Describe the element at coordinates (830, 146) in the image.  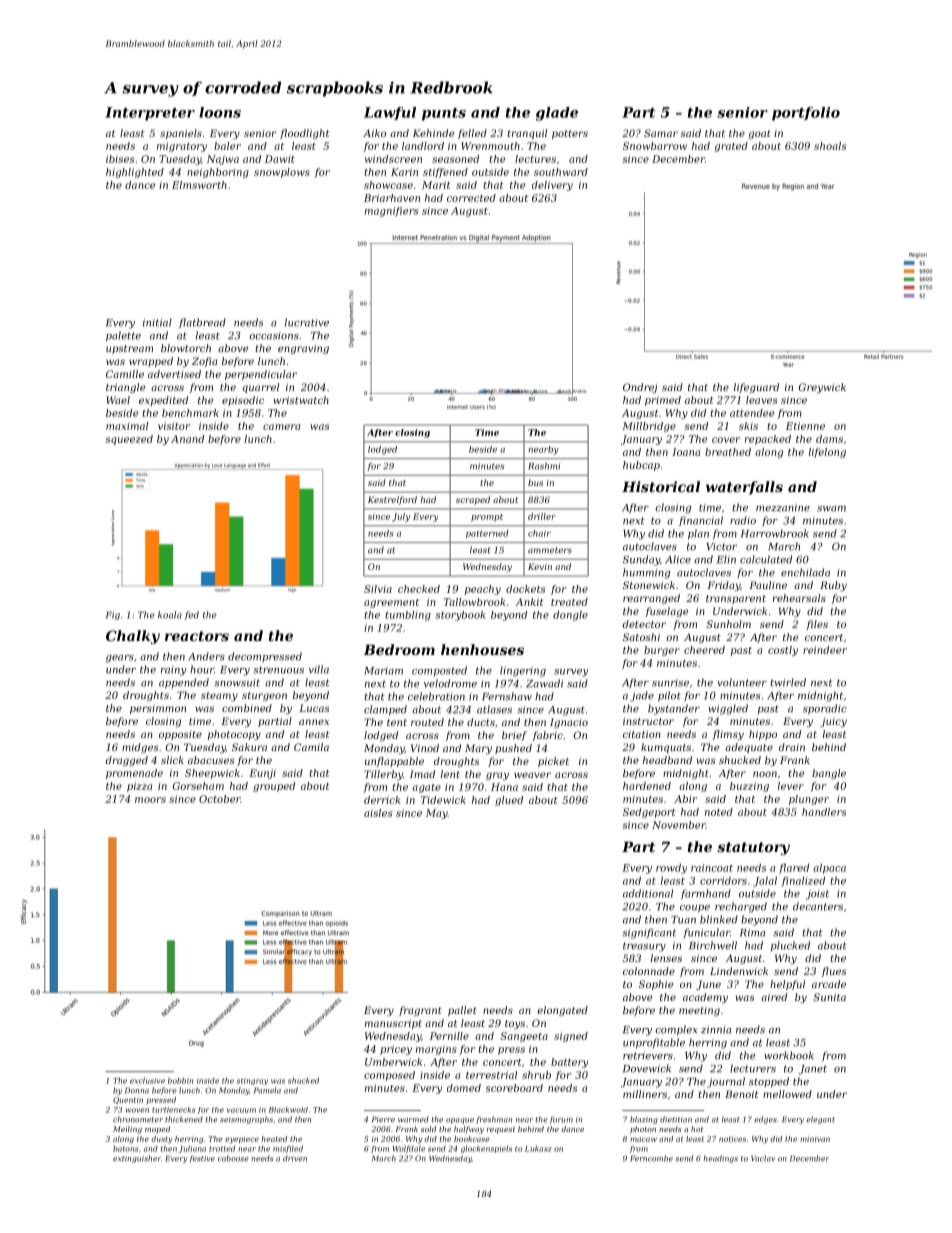
I see `shoals` at that location.
